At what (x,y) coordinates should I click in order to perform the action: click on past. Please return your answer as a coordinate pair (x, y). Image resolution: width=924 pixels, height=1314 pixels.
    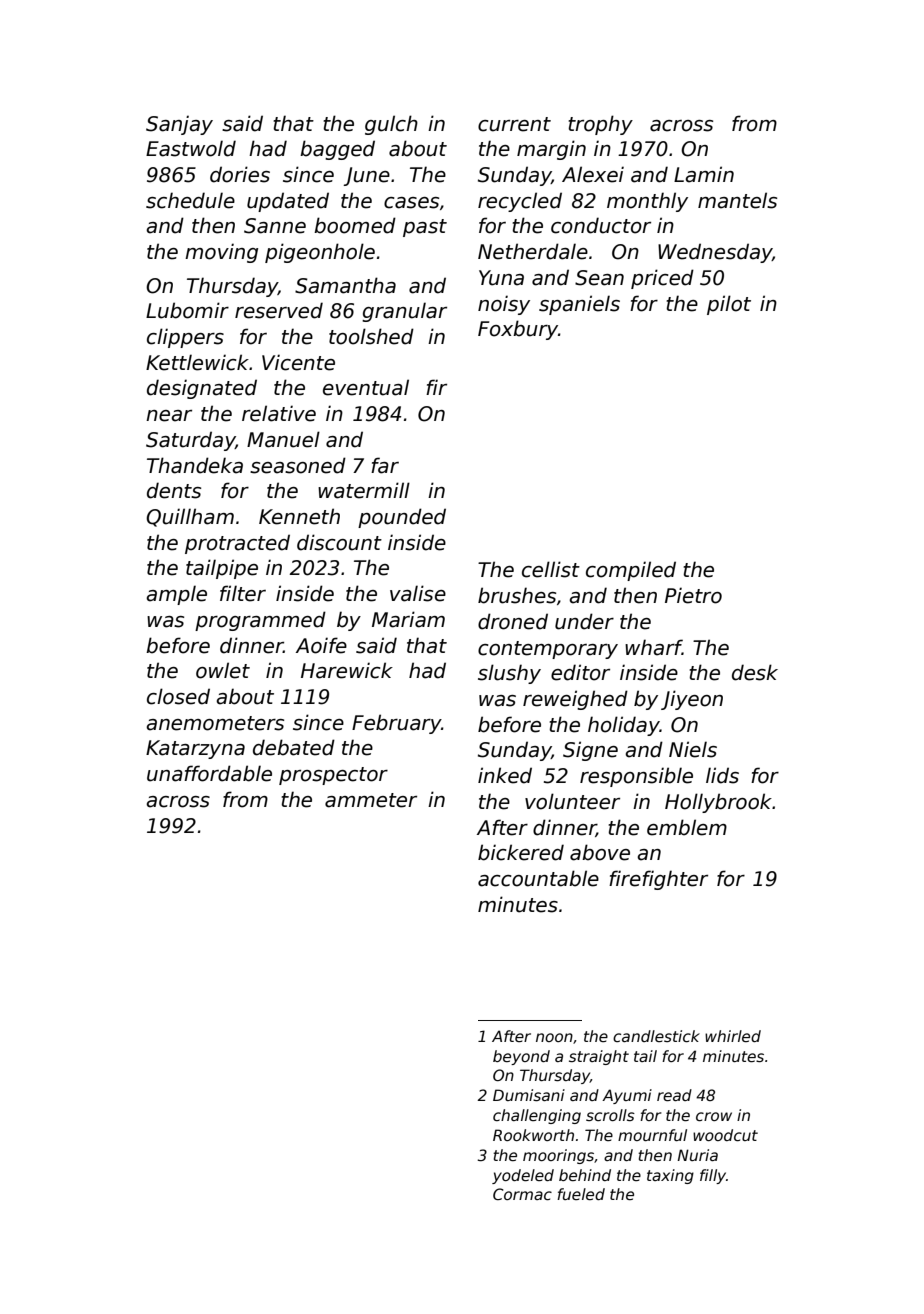
    Looking at the image, I should click on (425, 228).
